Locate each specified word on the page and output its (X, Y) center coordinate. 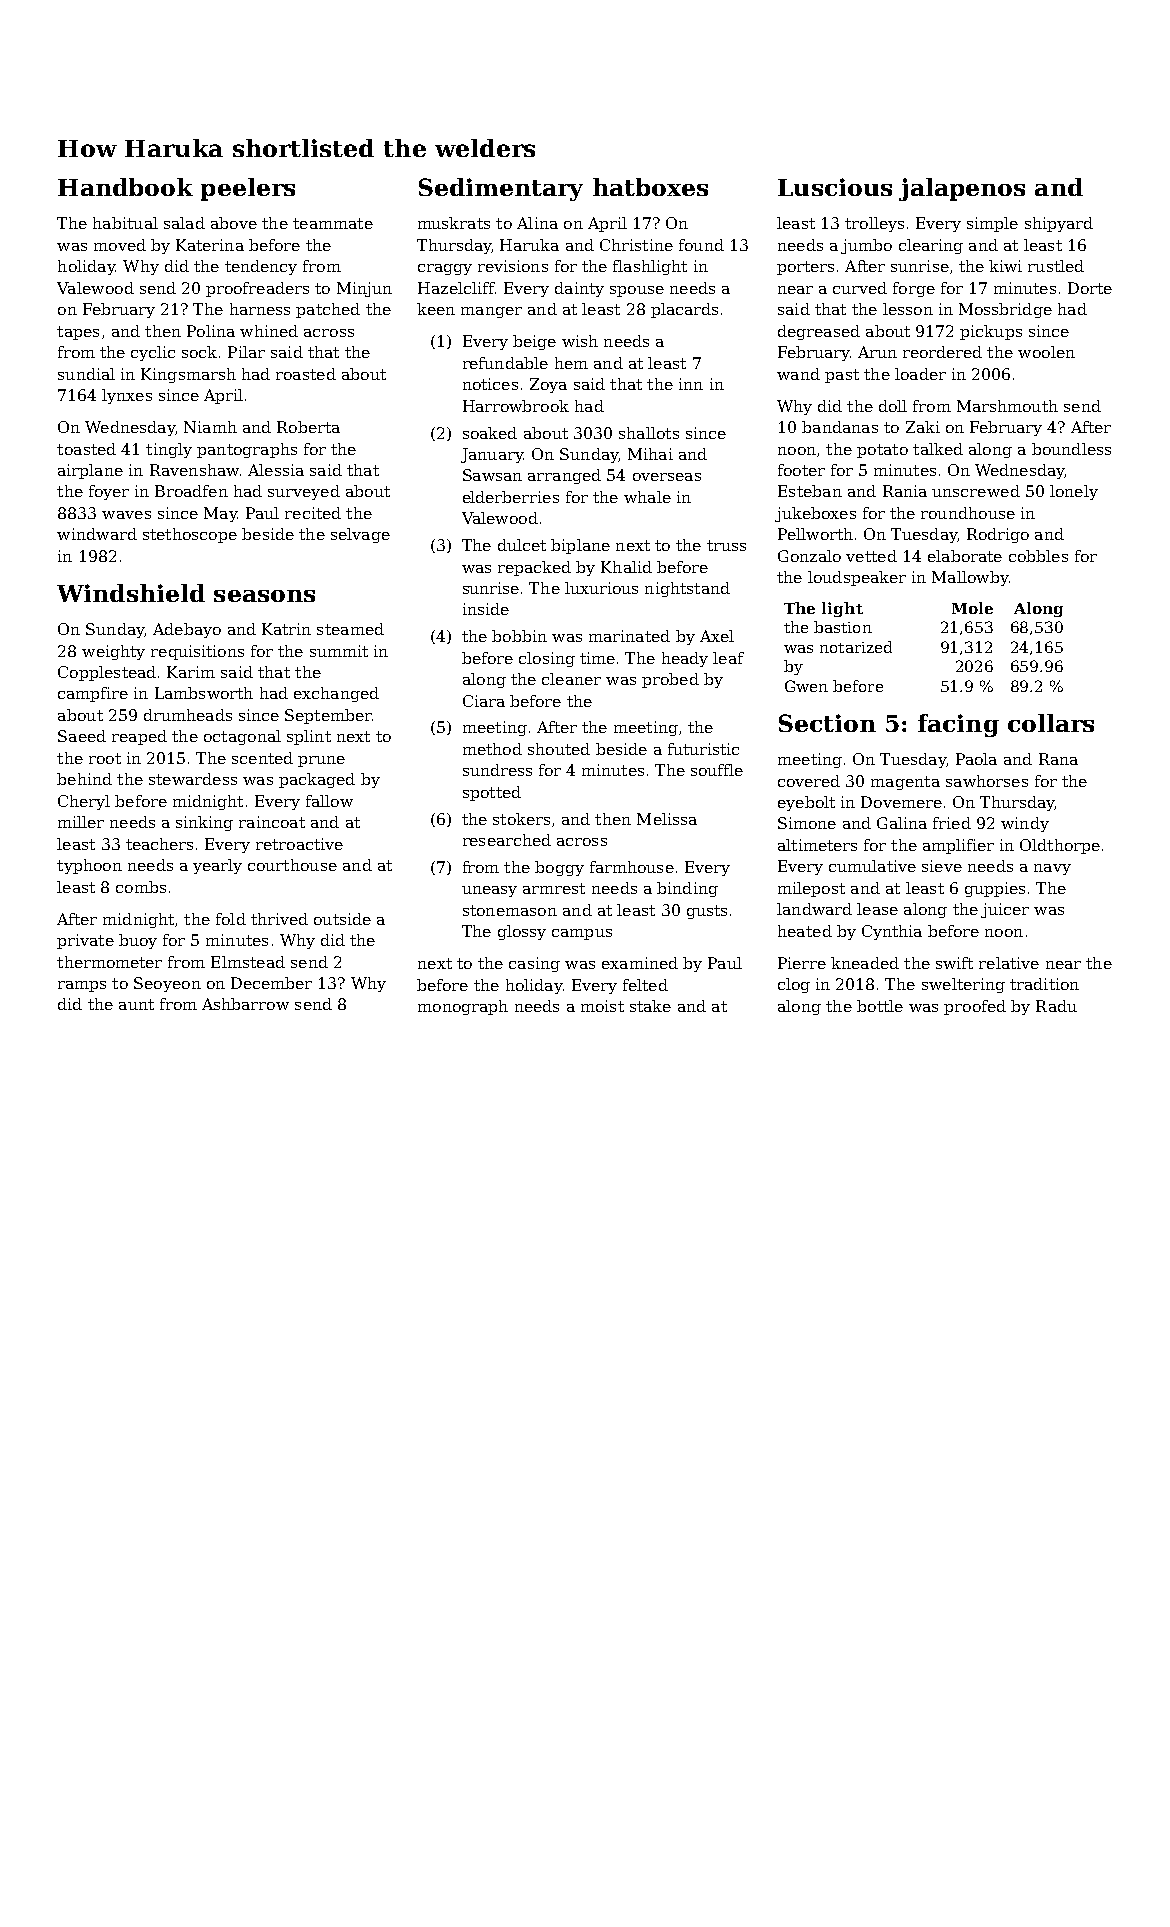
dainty (579, 289)
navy (1052, 869)
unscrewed (976, 491)
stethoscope (190, 535)
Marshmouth (1007, 406)
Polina (211, 331)
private (85, 941)
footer (801, 470)
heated (805, 931)
